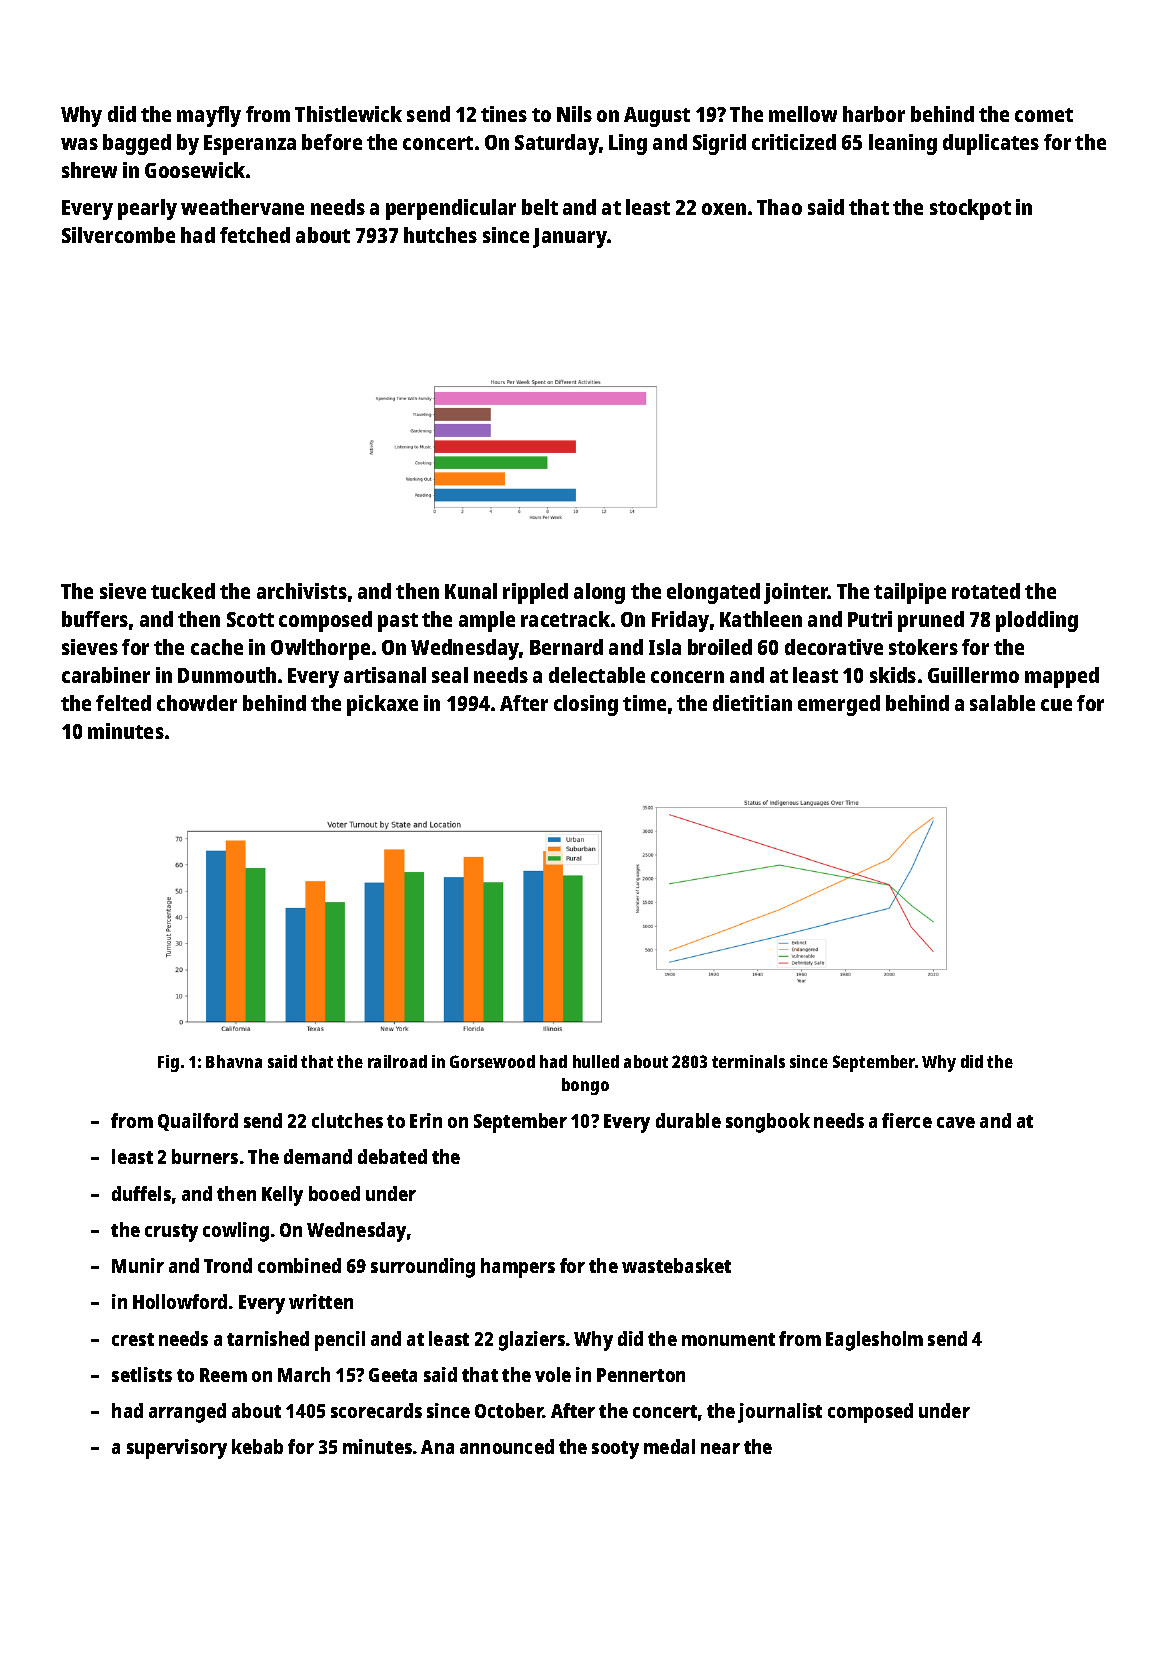 This image has height=1656, width=1171. Describe the element at coordinates (599, 593) in the image. I see `along` at that location.
